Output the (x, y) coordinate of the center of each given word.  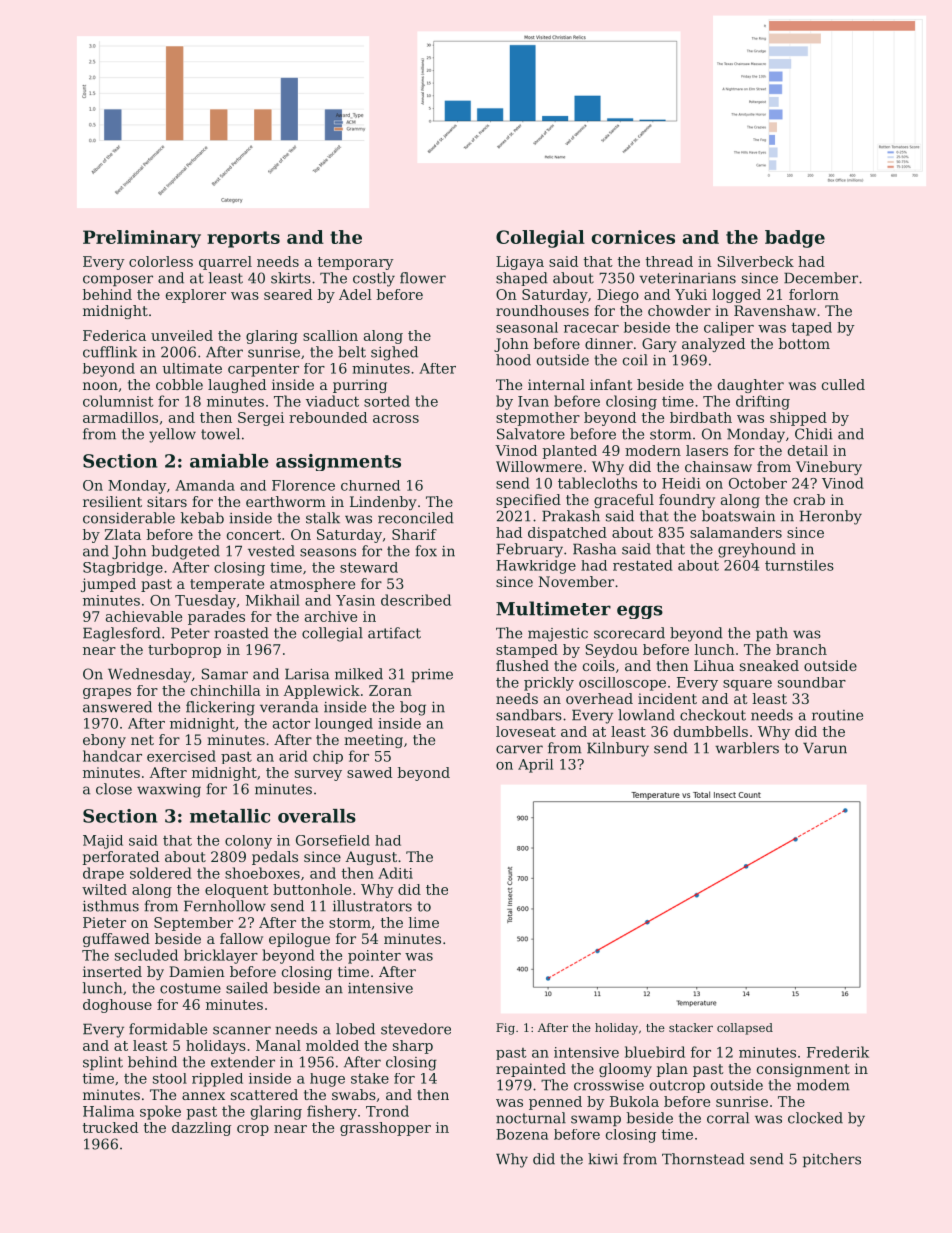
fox (426, 551)
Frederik (838, 1052)
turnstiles (799, 565)
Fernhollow (225, 906)
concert (254, 535)
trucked (110, 1127)
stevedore (416, 1029)
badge (795, 239)
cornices (633, 237)
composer (118, 280)
